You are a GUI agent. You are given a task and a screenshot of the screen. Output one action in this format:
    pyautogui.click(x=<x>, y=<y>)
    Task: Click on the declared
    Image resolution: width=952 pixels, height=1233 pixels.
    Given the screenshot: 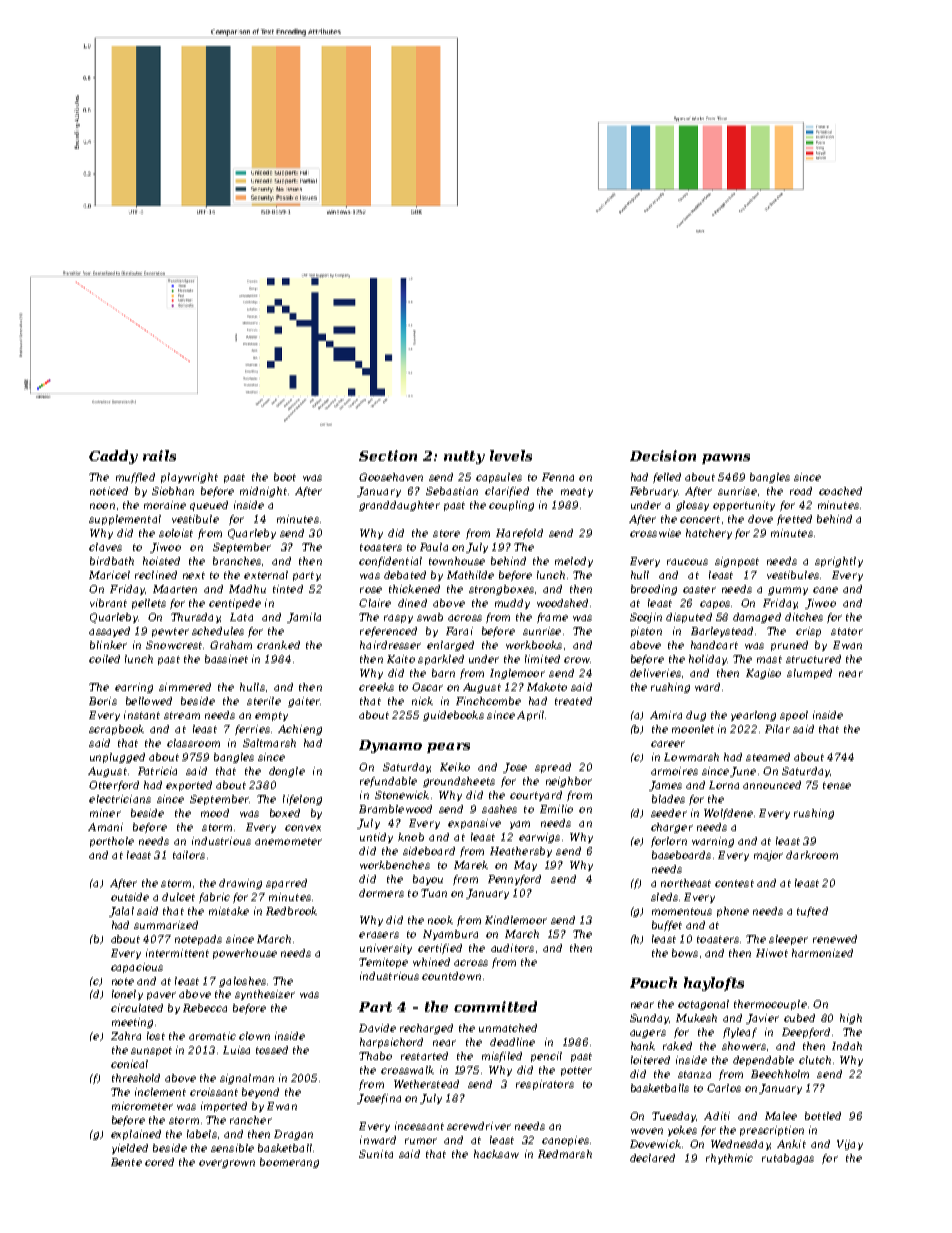 What is the action you would take?
    pyautogui.click(x=652, y=1158)
